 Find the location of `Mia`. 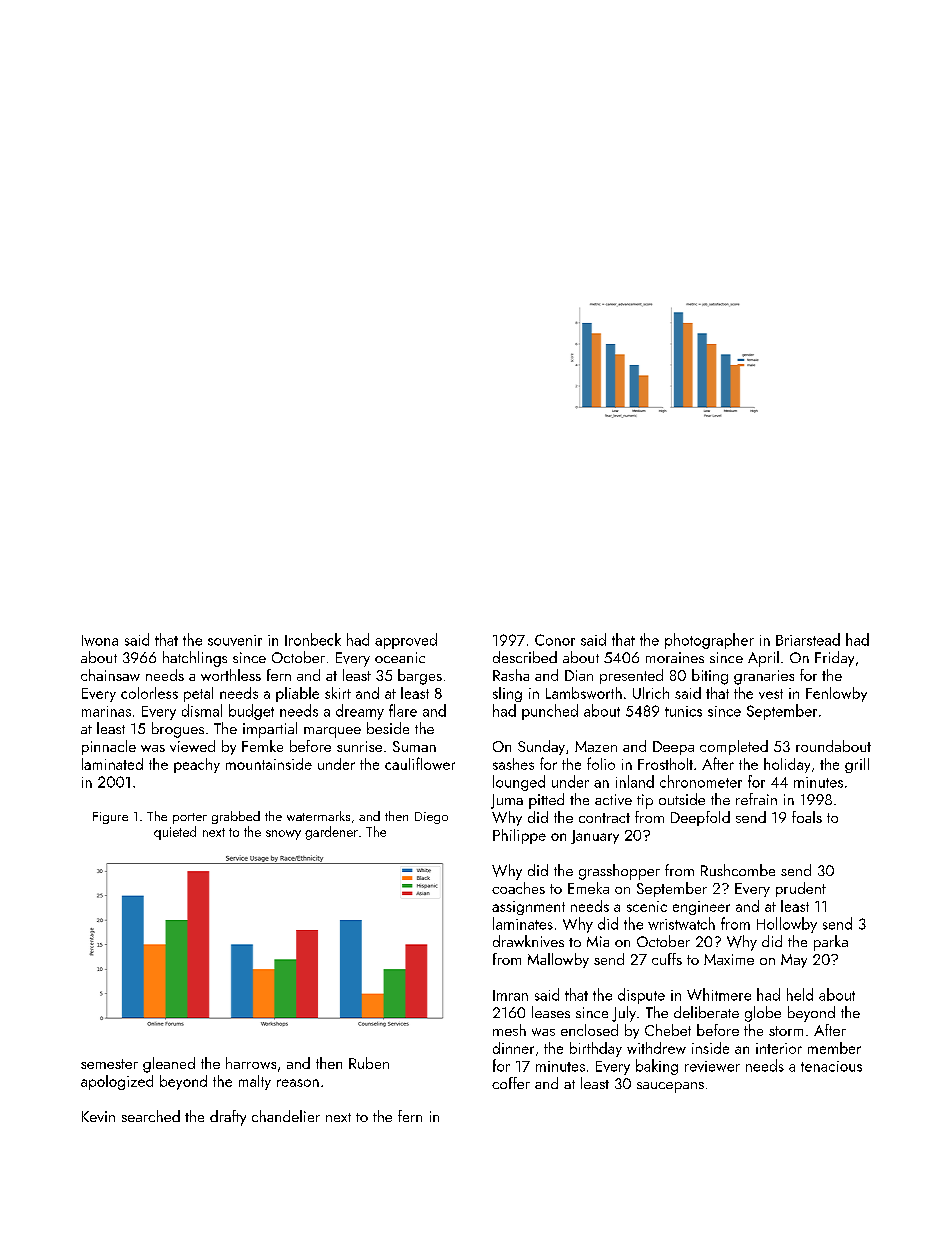

Mia is located at coordinates (598, 941).
